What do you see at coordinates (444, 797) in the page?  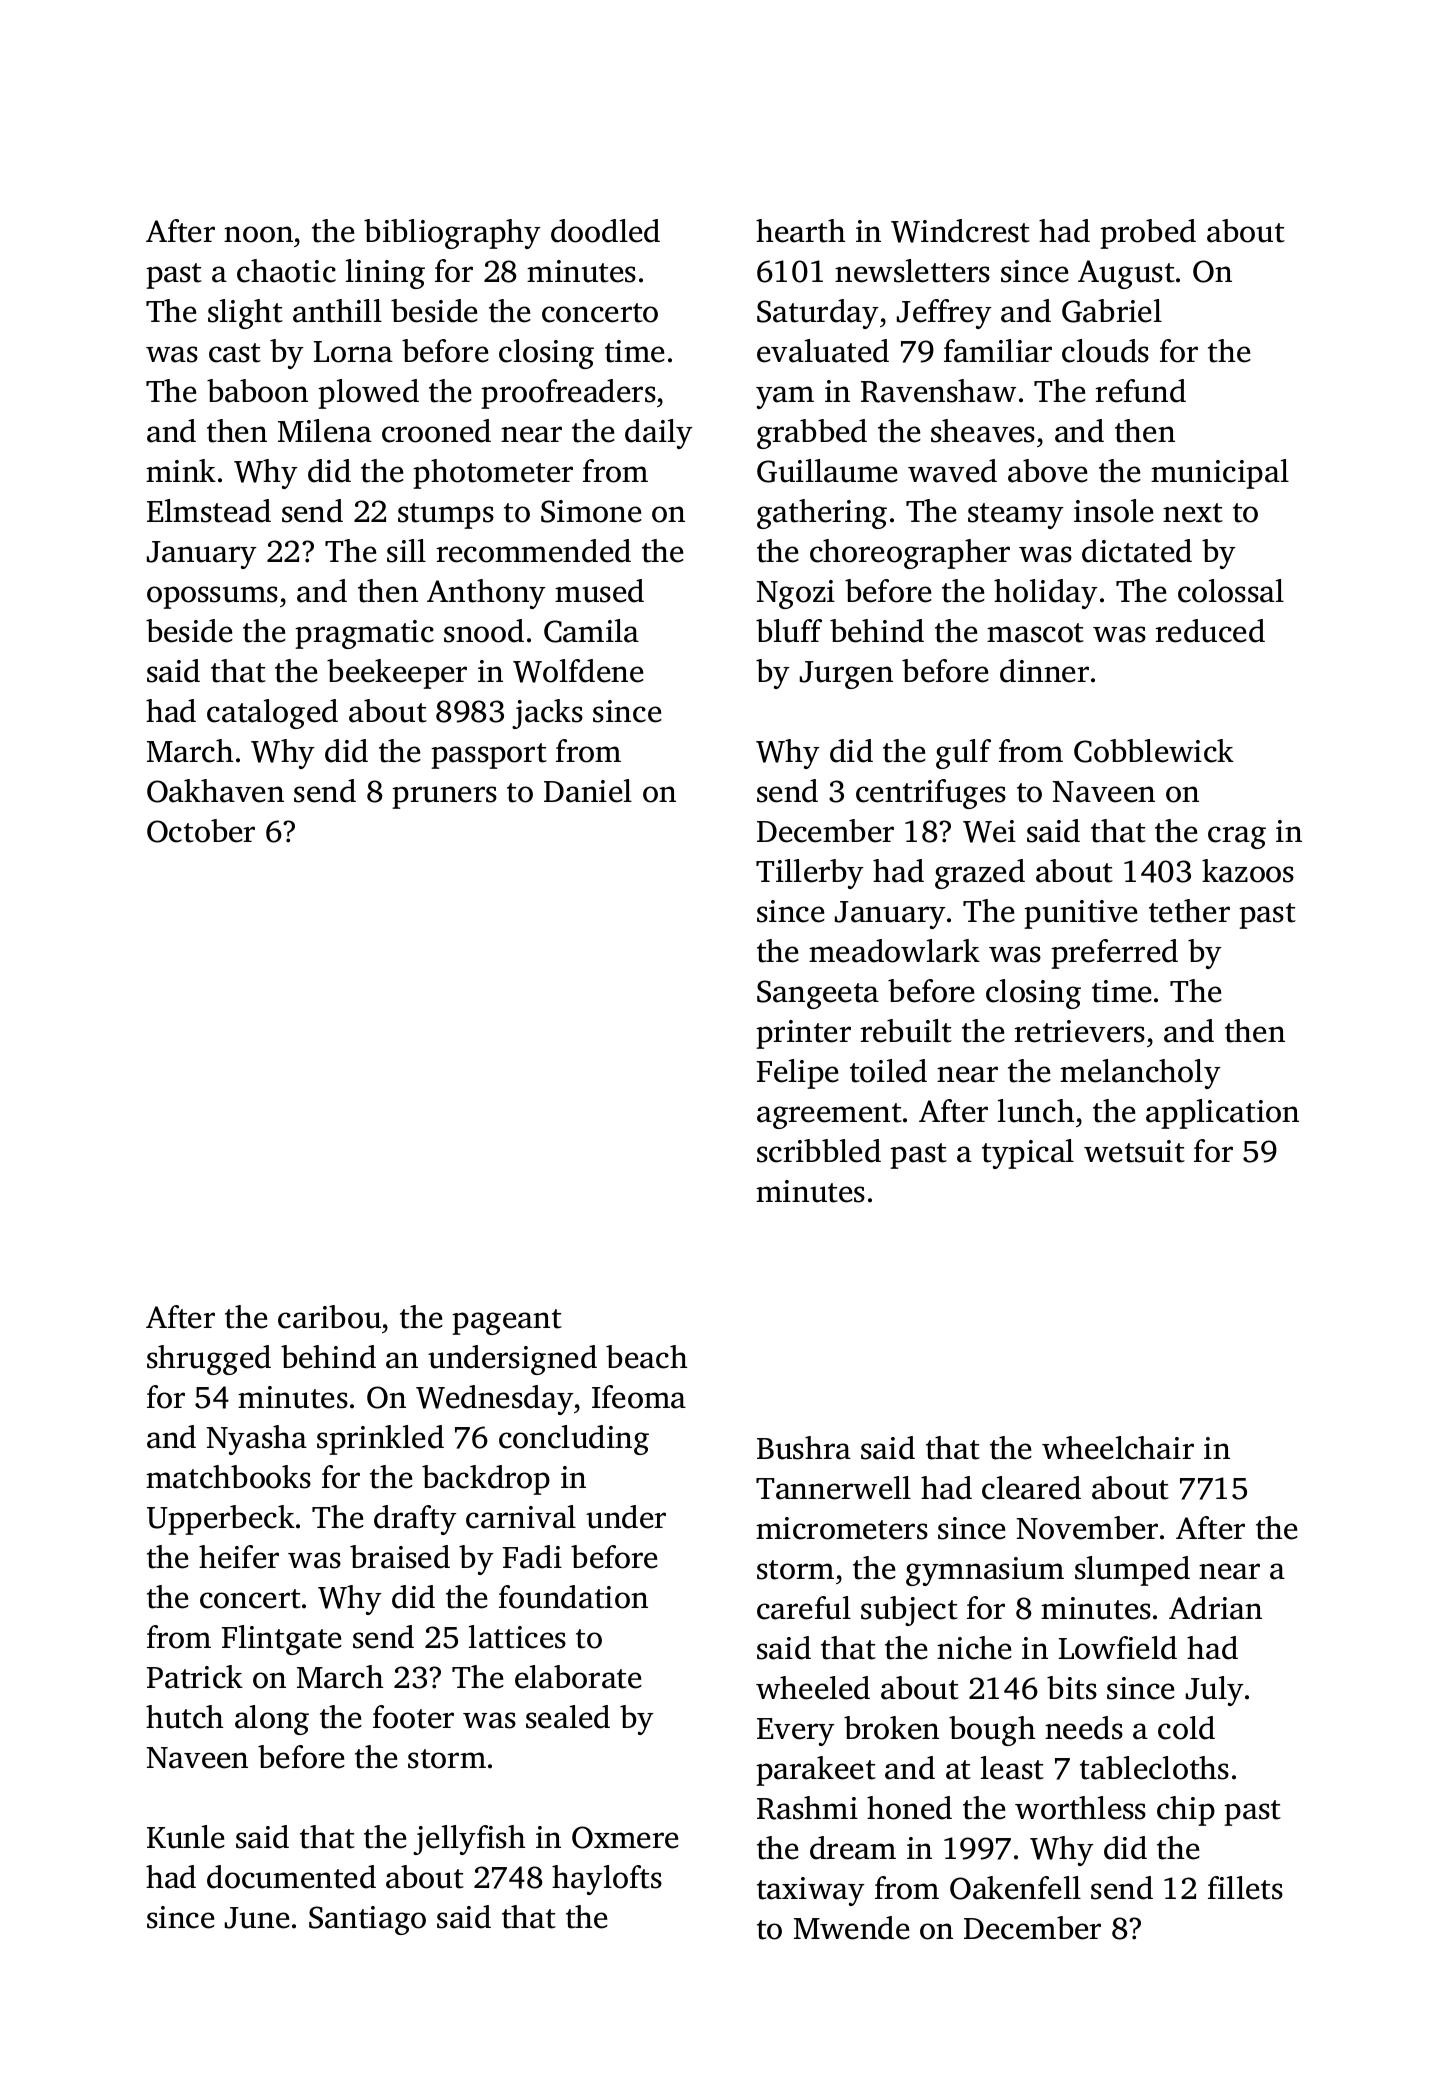 I see `pruners` at bounding box center [444, 797].
